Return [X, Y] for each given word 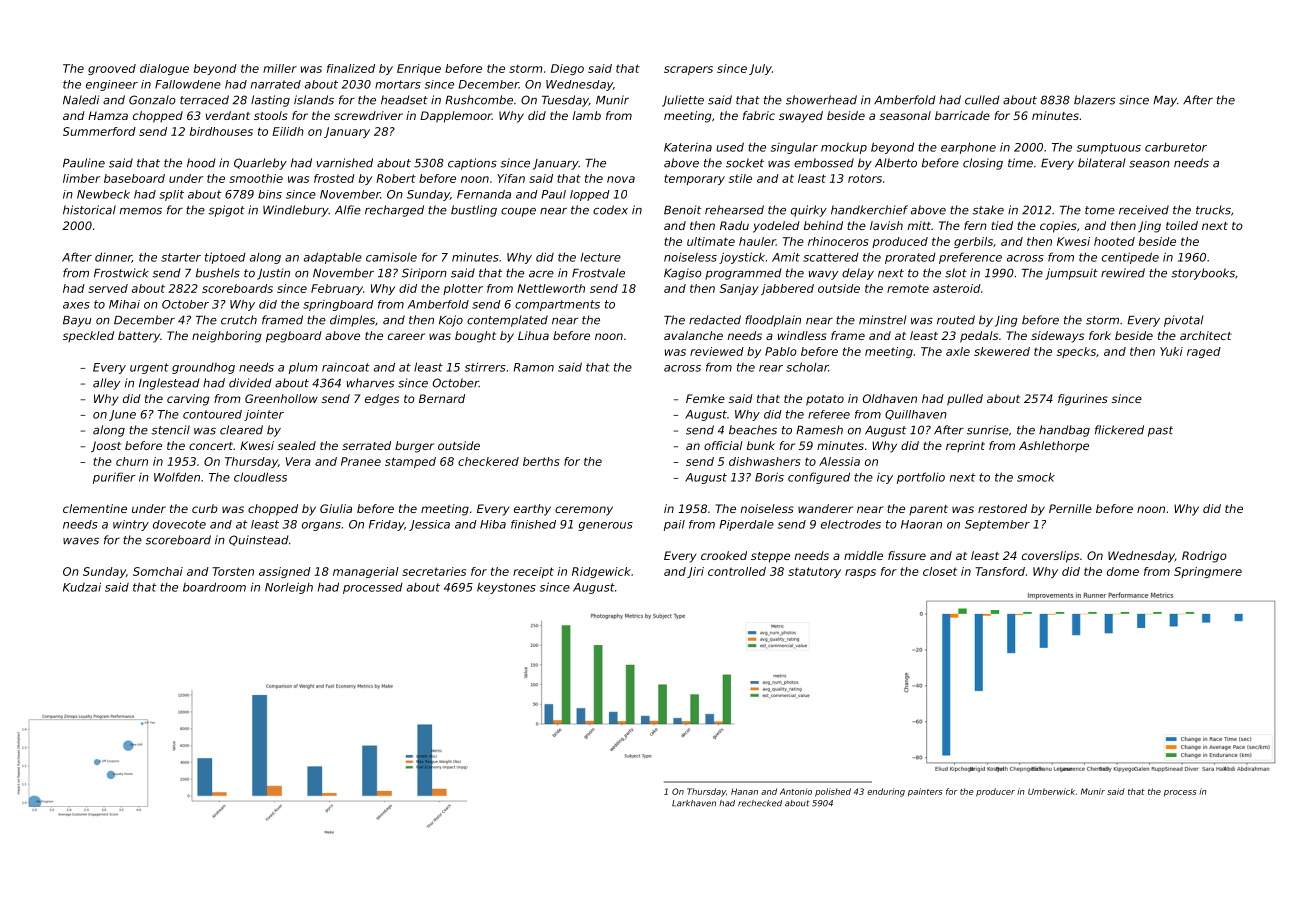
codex [610, 210]
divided [250, 383]
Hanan [744, 791]
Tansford [1000, 571]
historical [89, 210]
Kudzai [82, 587]
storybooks [1203, 274]
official [723, 445]
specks [1076, 352]
